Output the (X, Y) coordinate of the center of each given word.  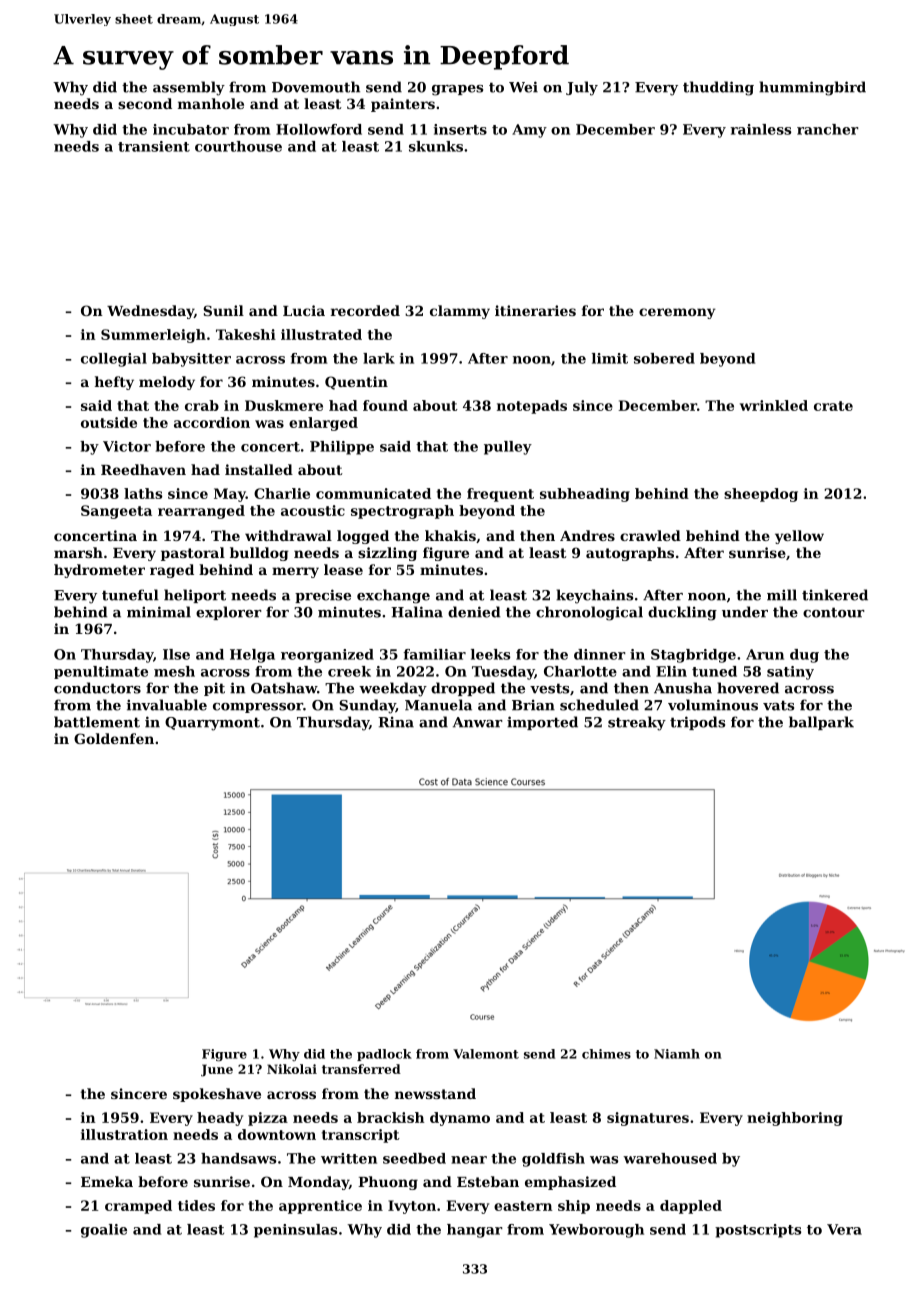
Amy (529, 131)
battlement (97, 722)
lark (379, 358)
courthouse (238, 146)
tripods (697, 723)
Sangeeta (116, 512)
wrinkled (774, 405)
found (385, 405)
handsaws (238, 1158)
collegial (114, 360)
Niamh (677, 1054)
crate (833, 406)
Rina (396, 722)
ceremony (677, 313)
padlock (384, 1055)
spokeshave (217, 1095)
